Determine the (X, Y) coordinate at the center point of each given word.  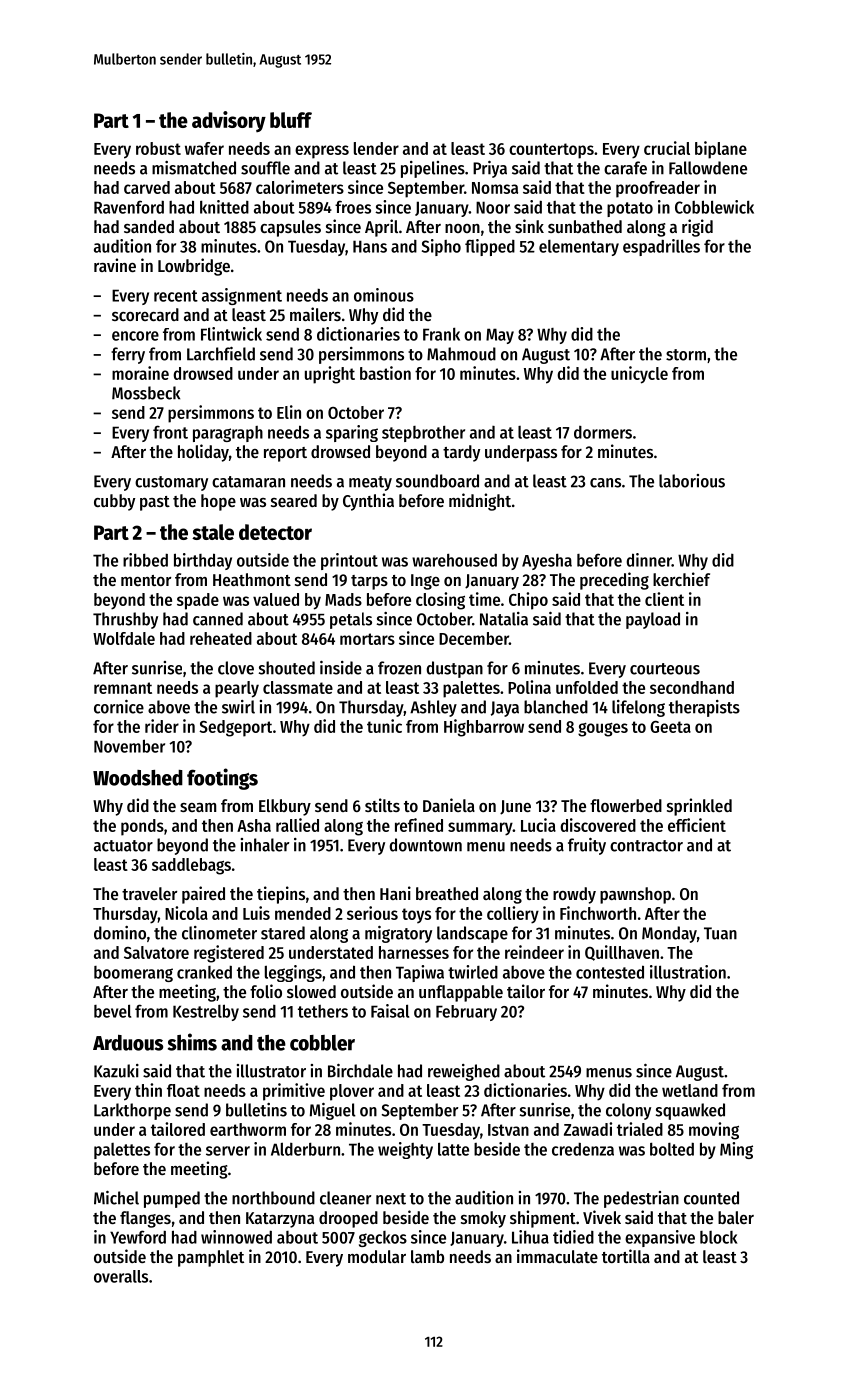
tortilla (626, 1256)
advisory (229, 121)
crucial (667, 148)
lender (376, 148)
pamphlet (211, 1258)
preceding (614, 581)
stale (213, 532)
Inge (425, 582)
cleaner (345, 1198)
